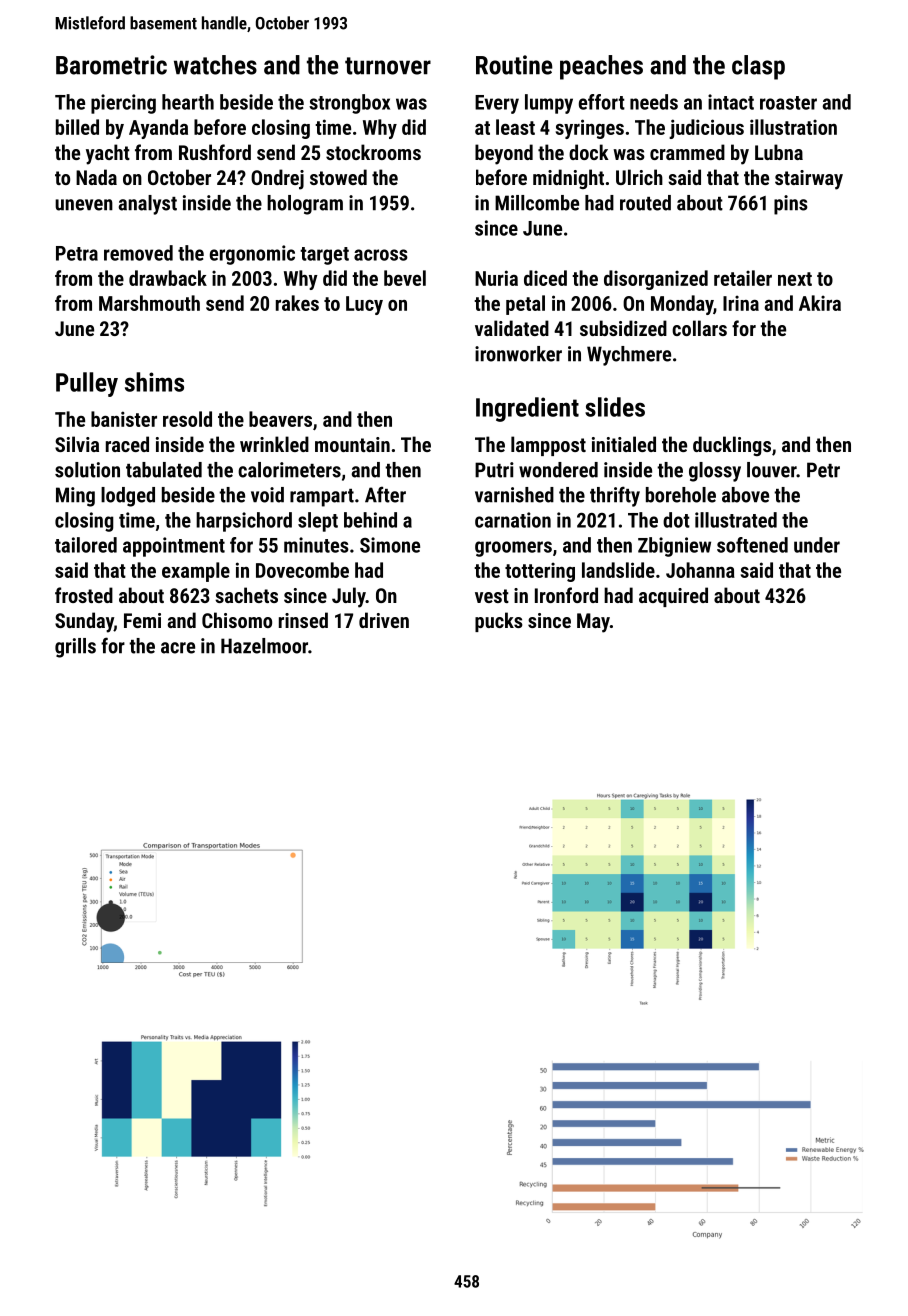  I want to click on clasp, so click(758, 67).
